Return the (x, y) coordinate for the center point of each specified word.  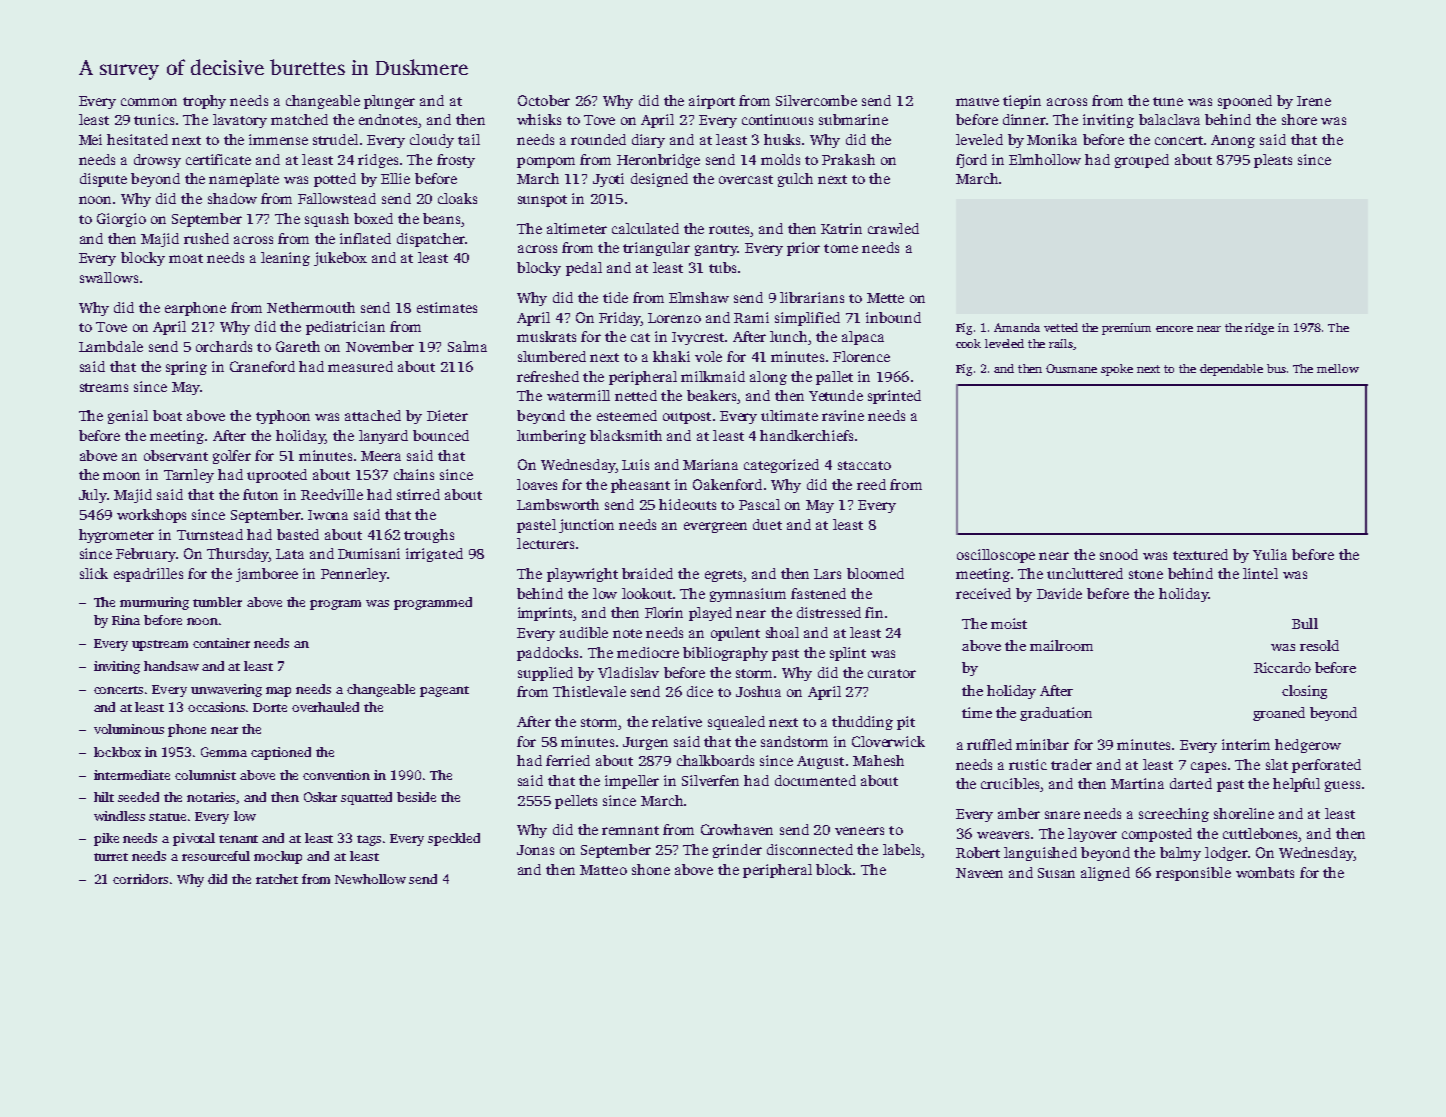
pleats (1273, 161)
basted (298, 534)
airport (712, 102)
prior (803, 249)
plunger (389, 102)
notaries (212, 798)
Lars (827, 574)
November (380, 346)
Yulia (1270, 554)
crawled (893, 228)
